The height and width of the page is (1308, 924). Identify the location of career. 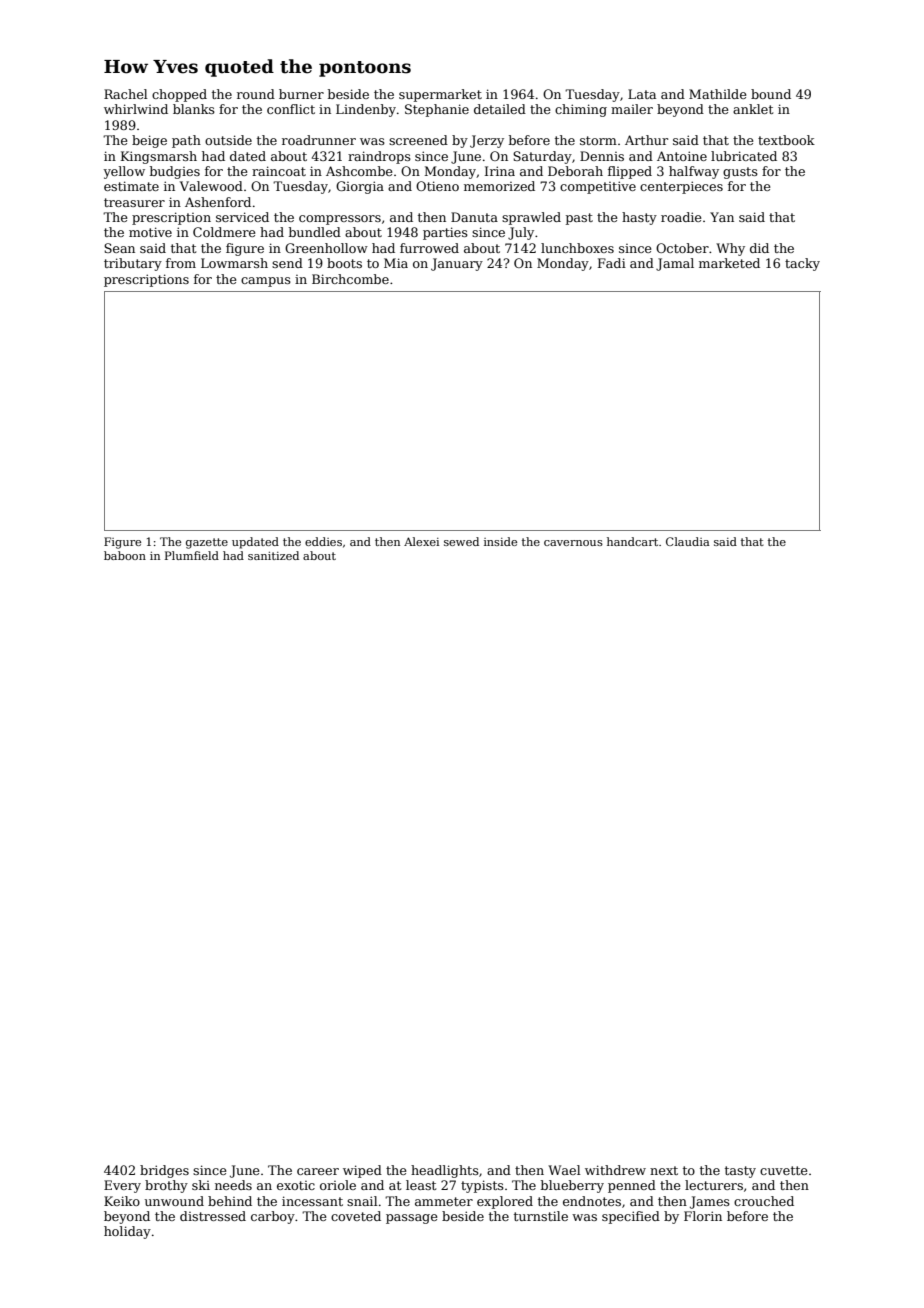
(318, 1171).
